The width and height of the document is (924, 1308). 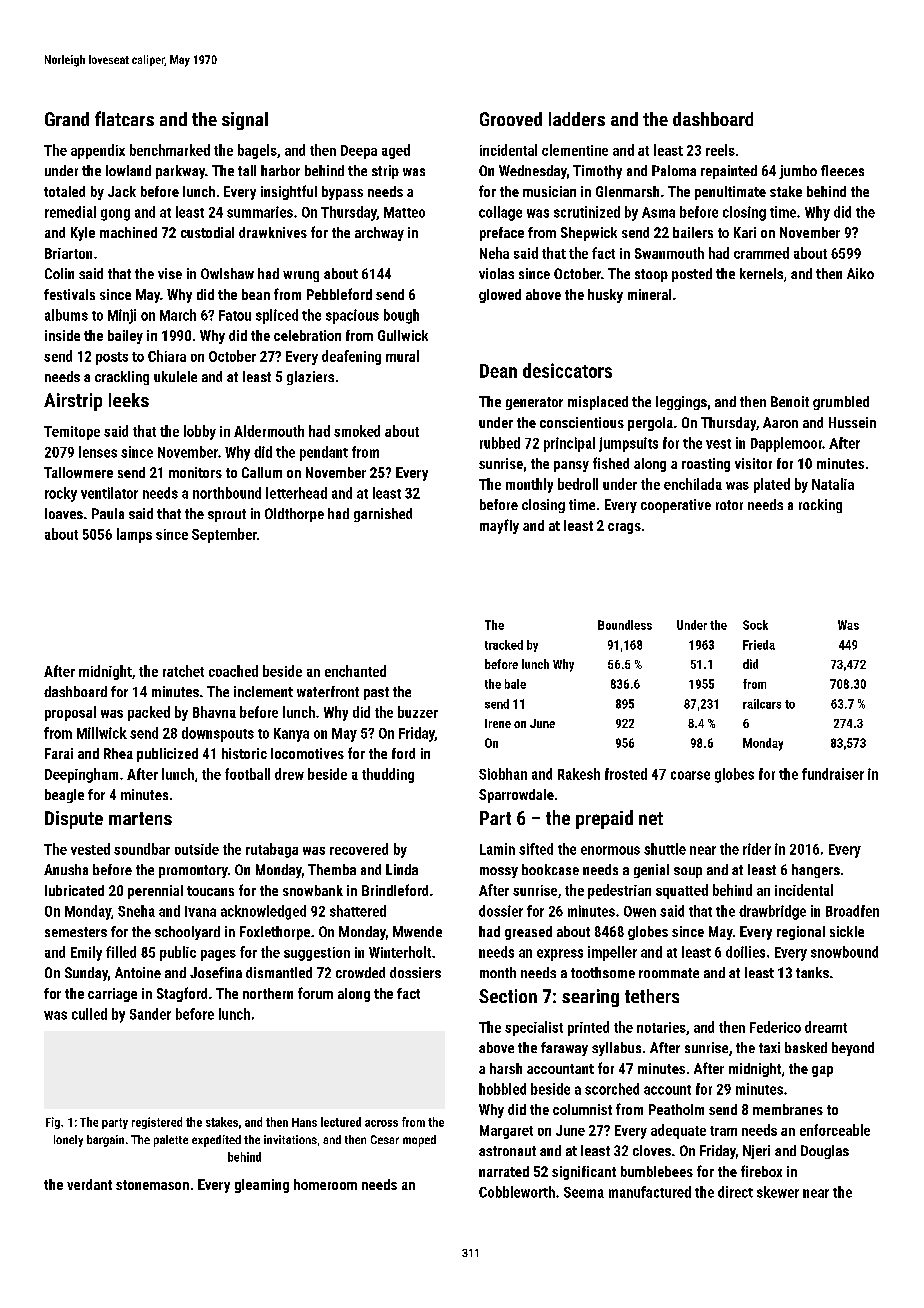 I want to click on jumbo, so click(x=798, y=172).
